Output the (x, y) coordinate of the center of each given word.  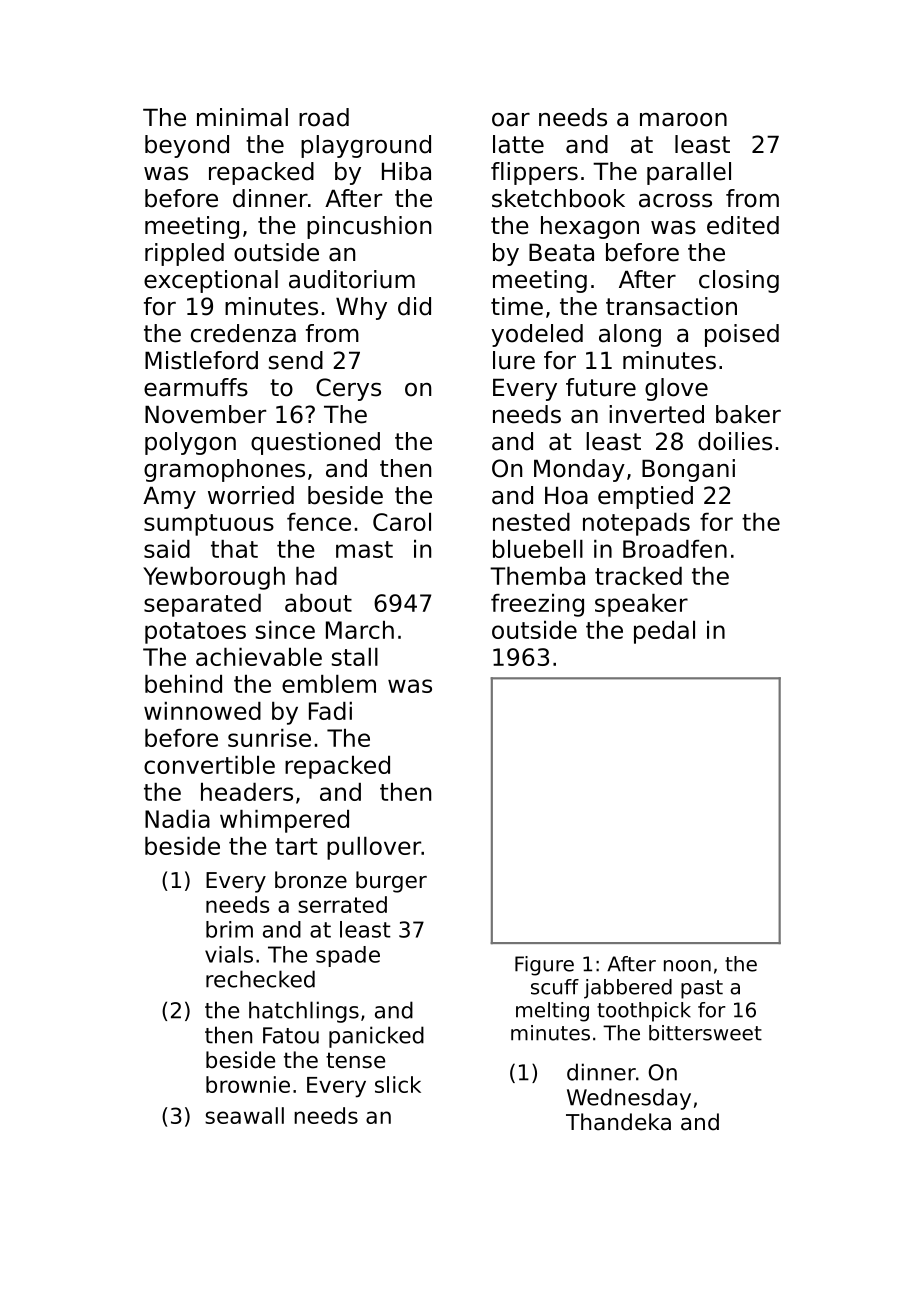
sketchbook (558, 198)
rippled (184, 254)
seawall (244, 1115)
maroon (683, 120)
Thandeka (618, 1122)
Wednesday (629, 1099)
